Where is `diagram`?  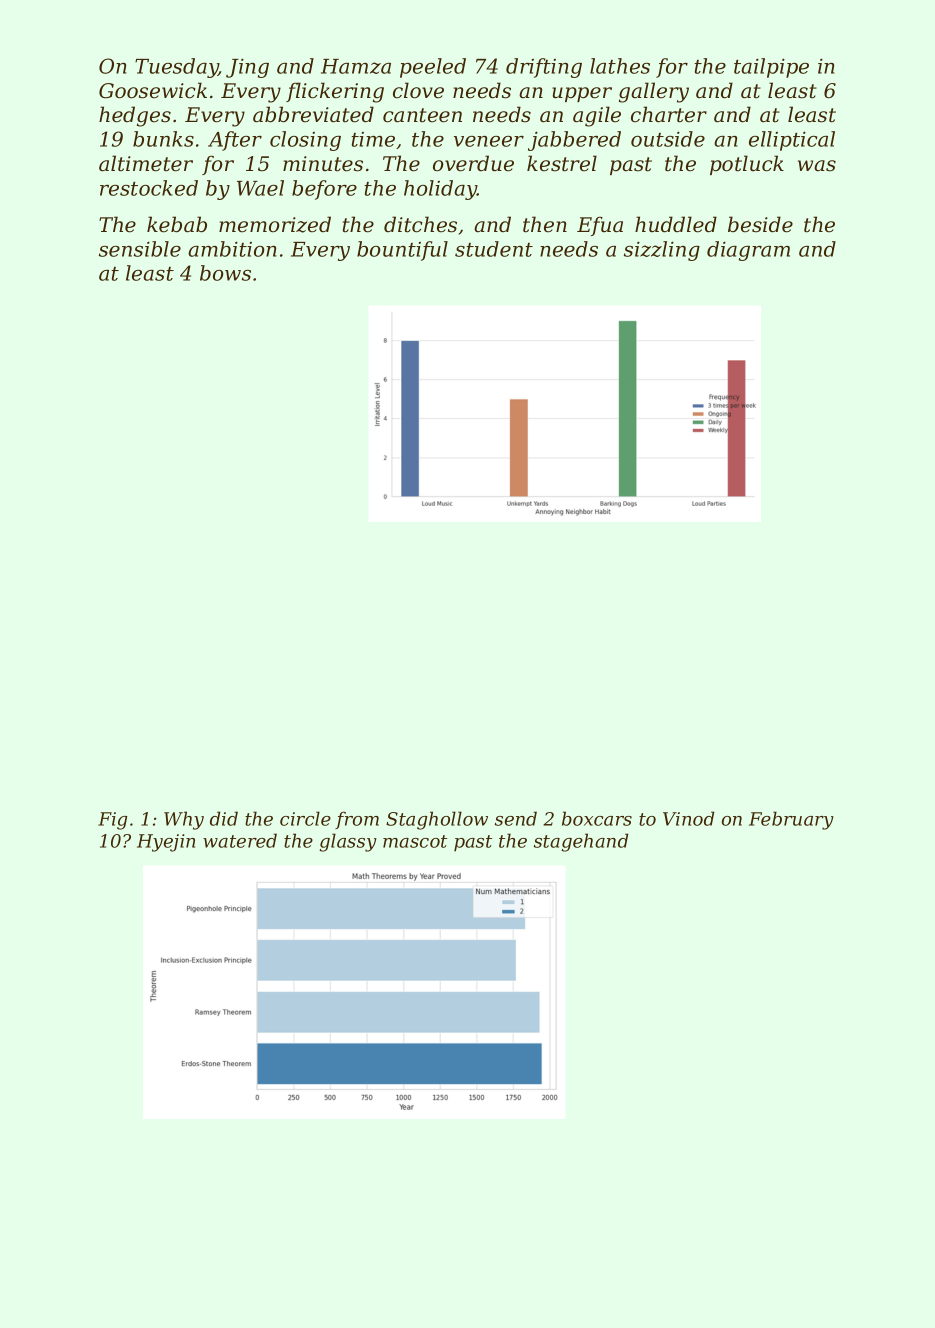 diagram is located at coordinates (748, 251).
